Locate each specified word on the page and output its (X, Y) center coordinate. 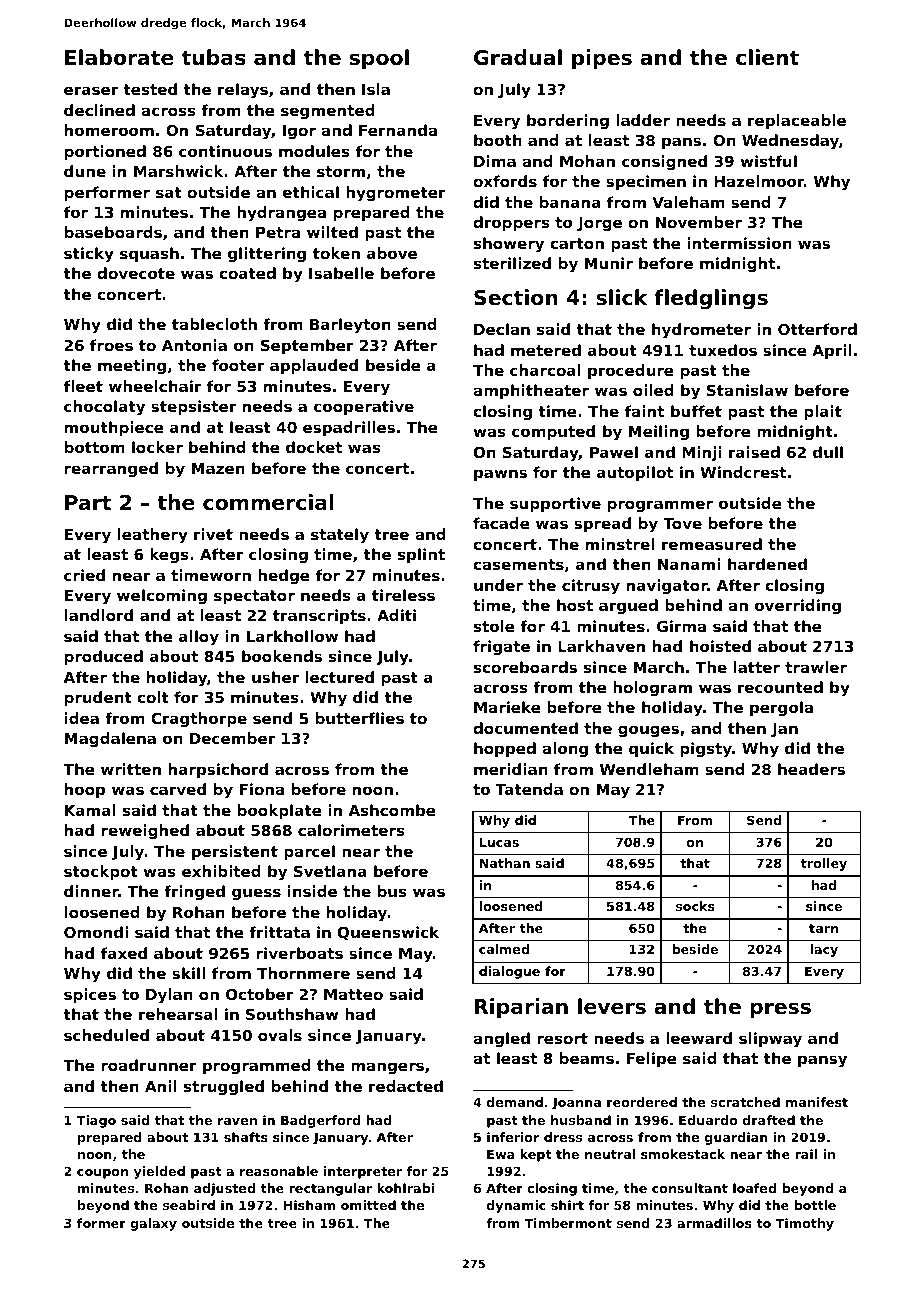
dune (85, 171)
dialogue (509, 972)
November (699, 222)
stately (340, 536)
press (780, 1010)
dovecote (136, 273)
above (392, 253)
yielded (159, 1172)
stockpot (101, 872)
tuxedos (723, 350)
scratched (745, 1102)
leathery (153, 536)
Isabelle (341, 273)
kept (536, 1155)
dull (828, 452)
